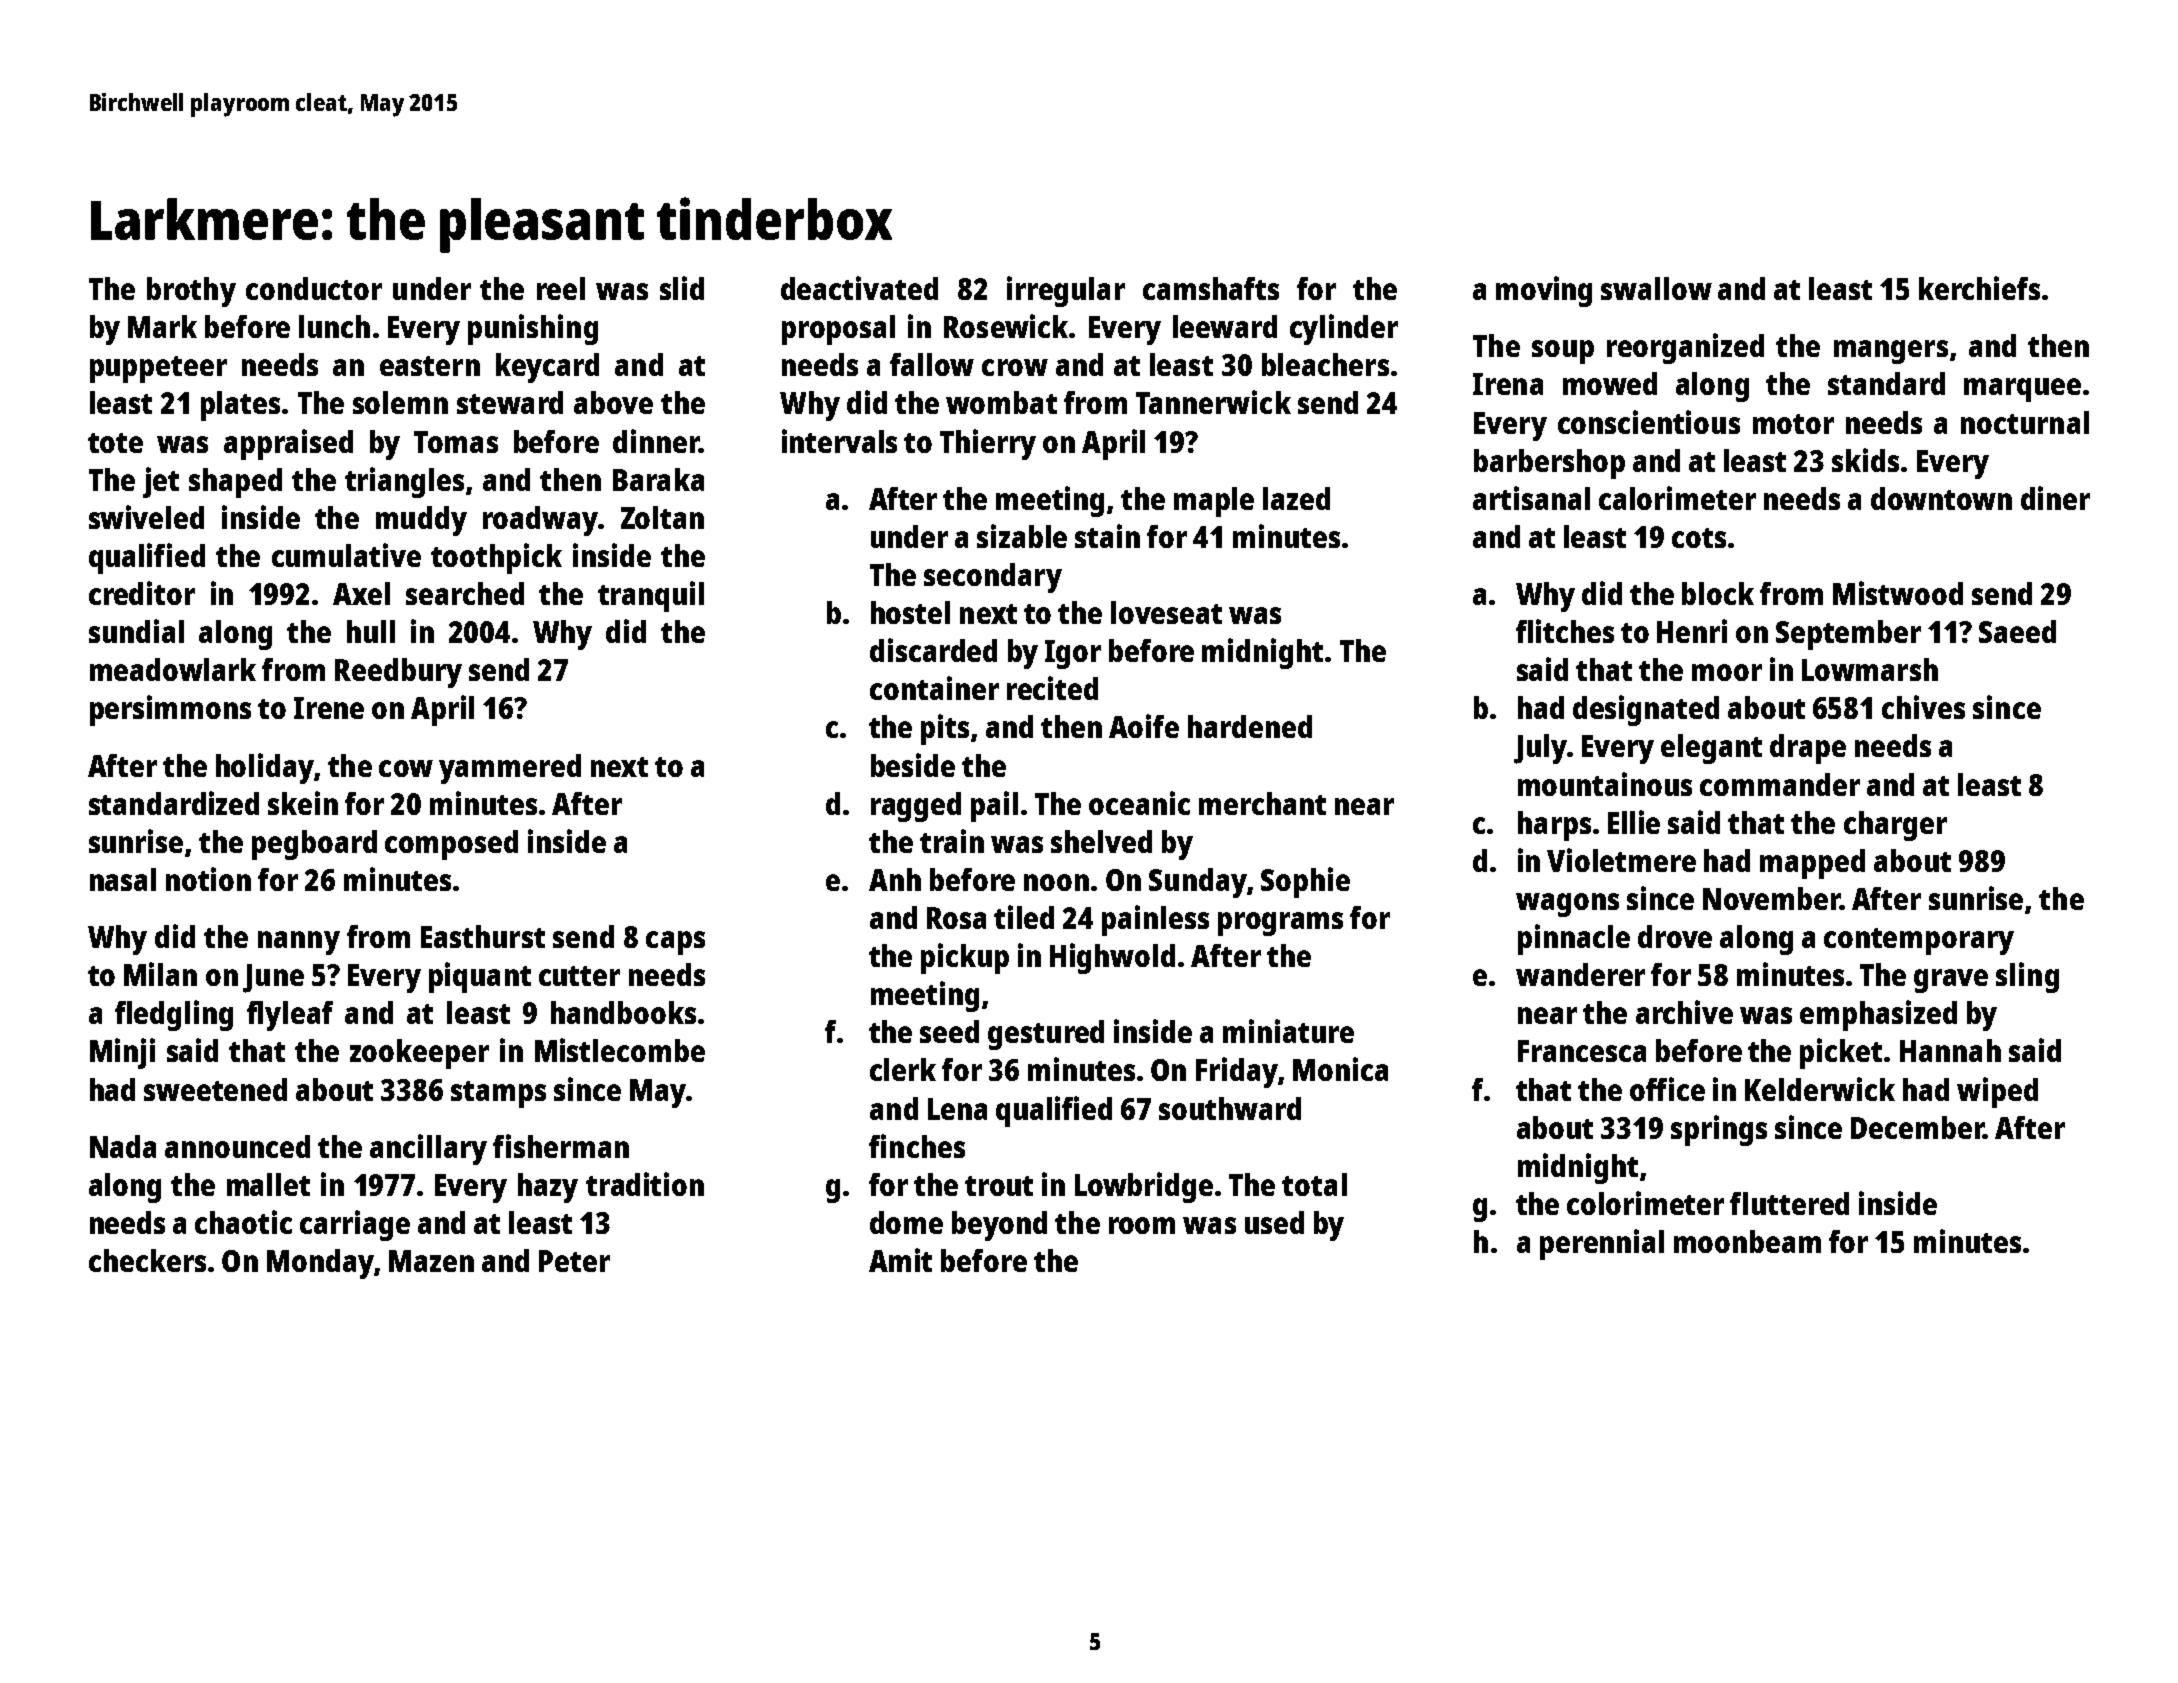 Image resolution: width=2178 pixels, height=1683 pixels. What do you see at coordinates (400, 402) in the screenshot?
I see `solemn` at bounding box center [400, 402].
